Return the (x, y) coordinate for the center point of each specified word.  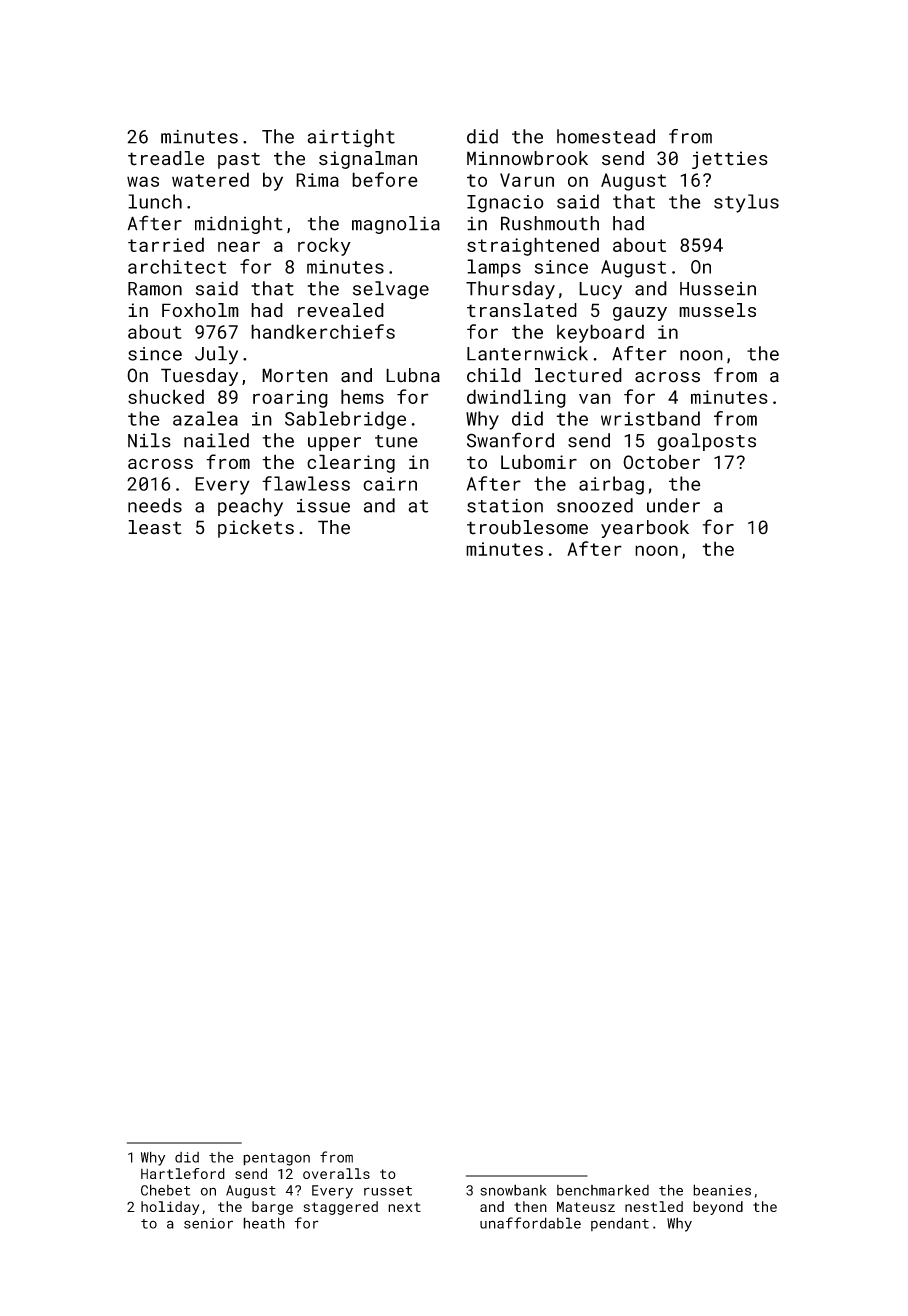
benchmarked (603, 1190)
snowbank (513, 1190)
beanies (722, 1190)
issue (323, 506)
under (673, 505)
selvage (391, 290)
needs (155, 505)
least (155, 527)
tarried (166, 244)
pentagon (276, 1159)
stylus (746, 203)
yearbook (645, 529)
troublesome (527, 527)
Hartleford (183, 1173)
